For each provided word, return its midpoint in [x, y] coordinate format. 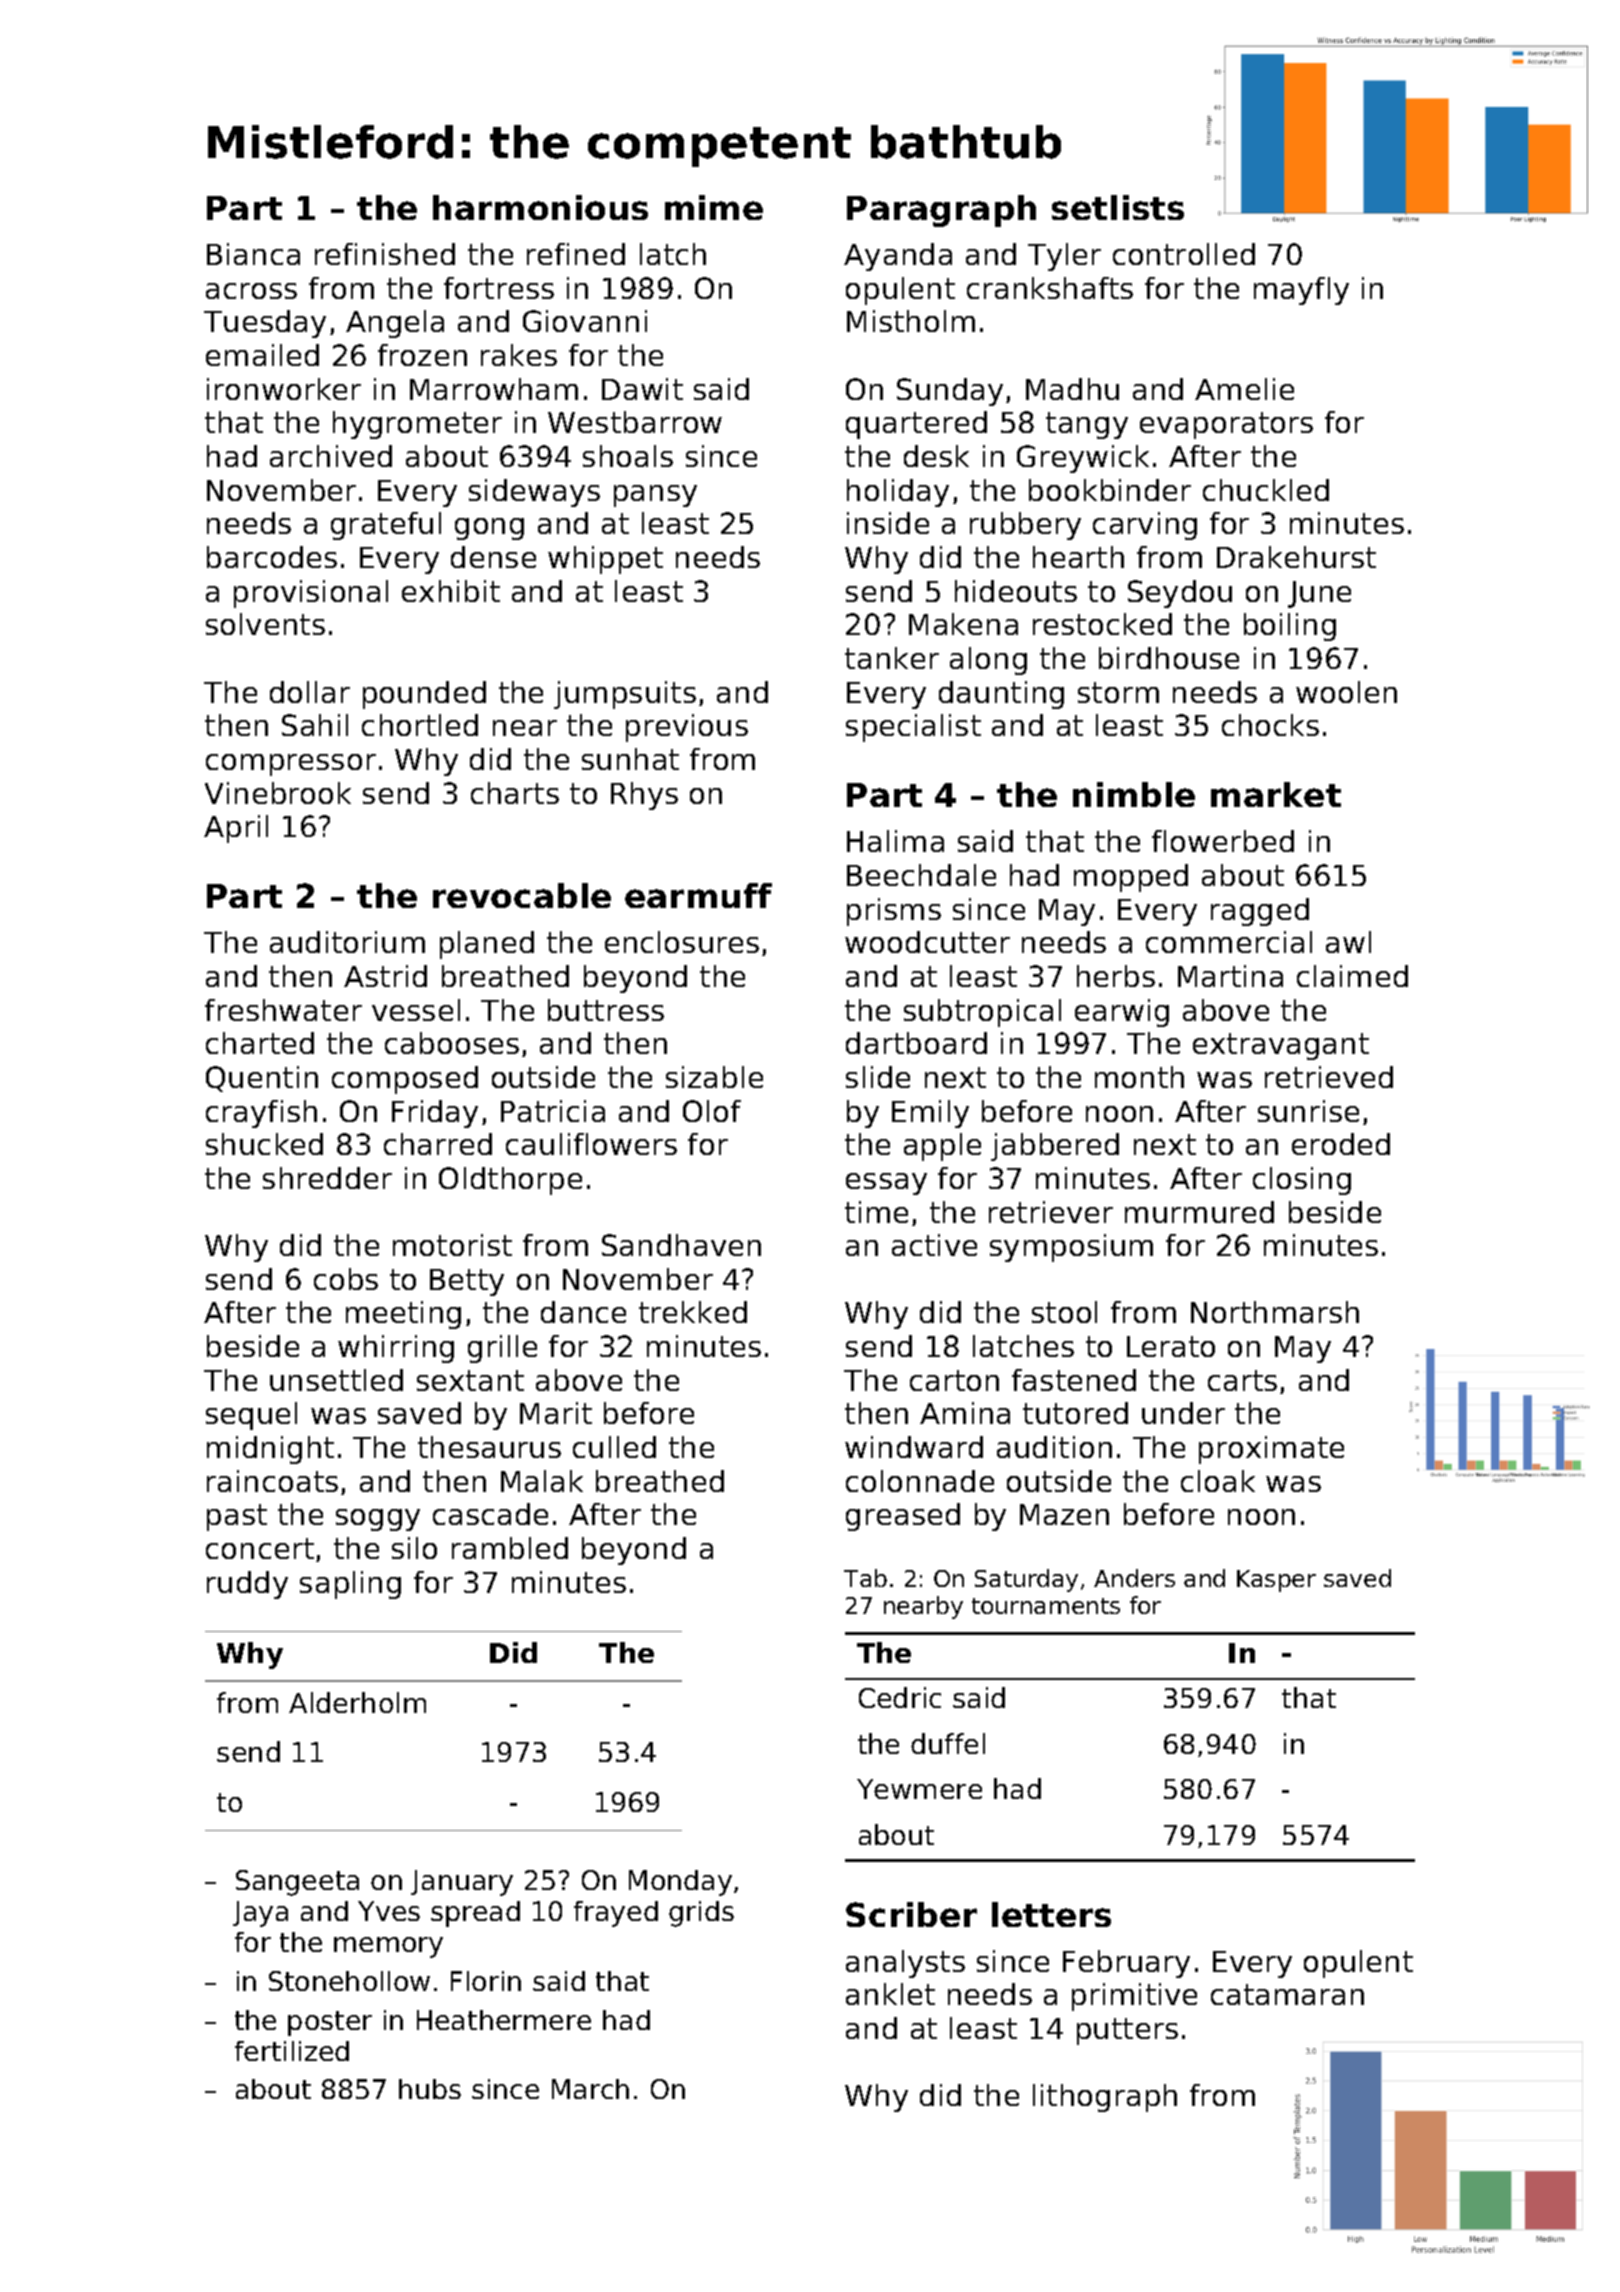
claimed [1352, 976]
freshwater [283, 1010]
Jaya [260, 1914]
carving [1145, 526]
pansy [655, 496]
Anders [1134, 1578]
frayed [616, 1914]
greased [903, 1517]
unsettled [336, 1380]
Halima [895, 841]
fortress [499, 288]
